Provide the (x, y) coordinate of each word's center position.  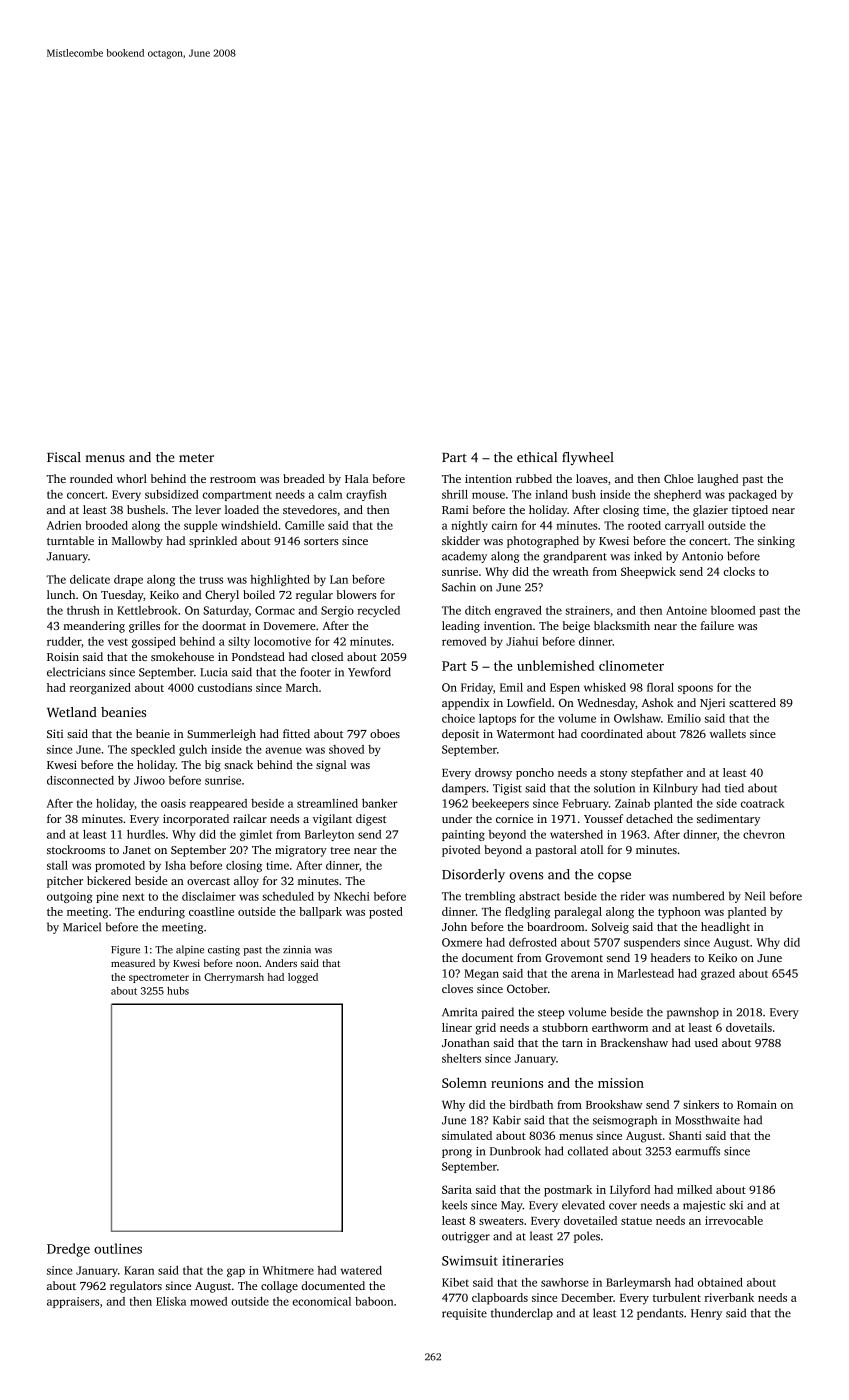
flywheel (588, 458)
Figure (125, 951)
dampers (464, 789)
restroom (233, 479)
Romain (757, 1104)
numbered (698, 896)
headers (671, 957)
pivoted (461, 851)
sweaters (501, 1221)
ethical (537, 457)
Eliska (171, 1301)
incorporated (196, 820)
